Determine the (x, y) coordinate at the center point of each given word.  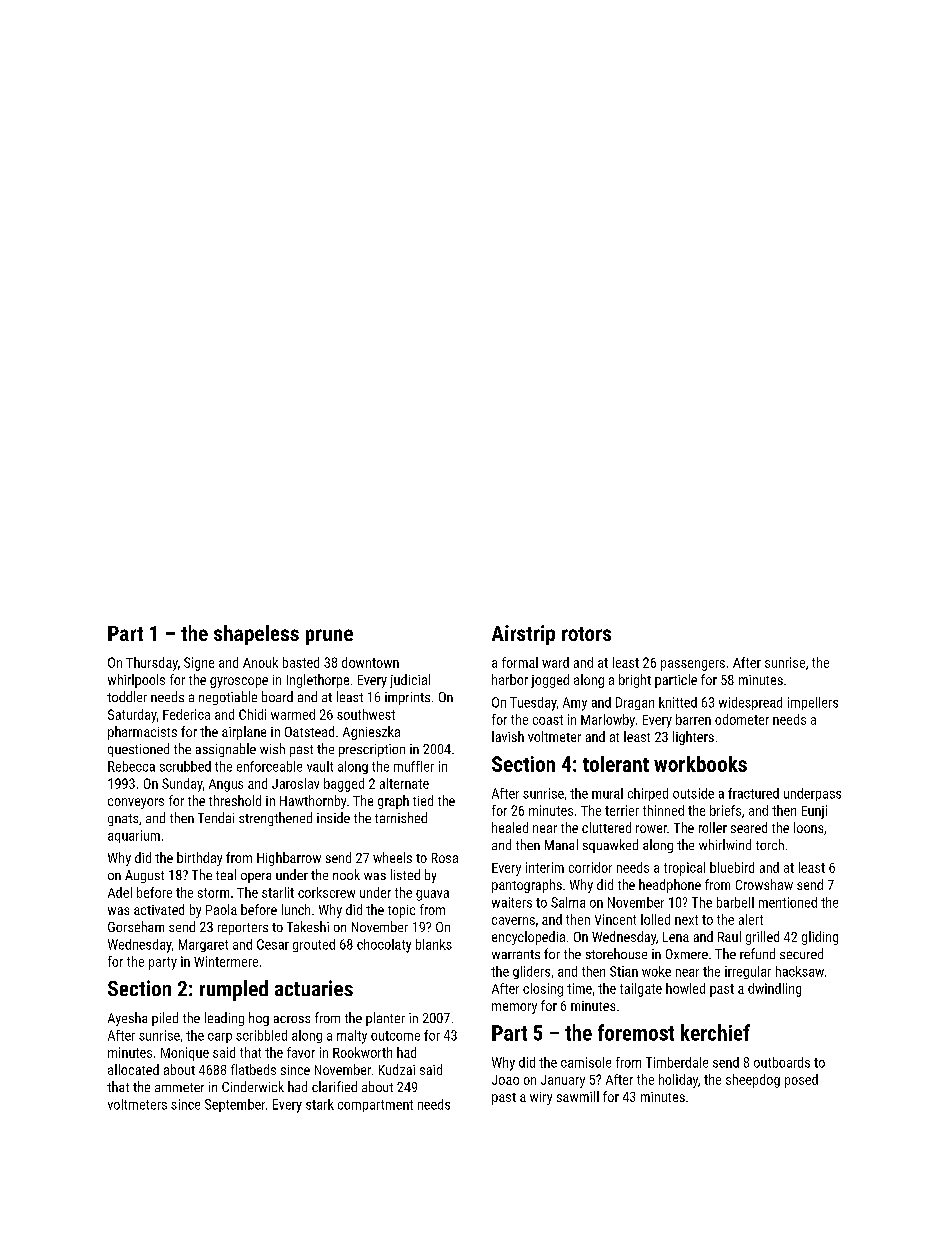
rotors (586, 634)
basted (301, 662)
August (144, 876)
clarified (334, 1086)
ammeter (179, 1087)
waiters (512, 902)
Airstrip (523, 635)
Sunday (182, 785)
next (686, 920)
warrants (516, 954)
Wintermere (226, 961)
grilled (762, 938)
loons (808, 827)
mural (607, 793)
